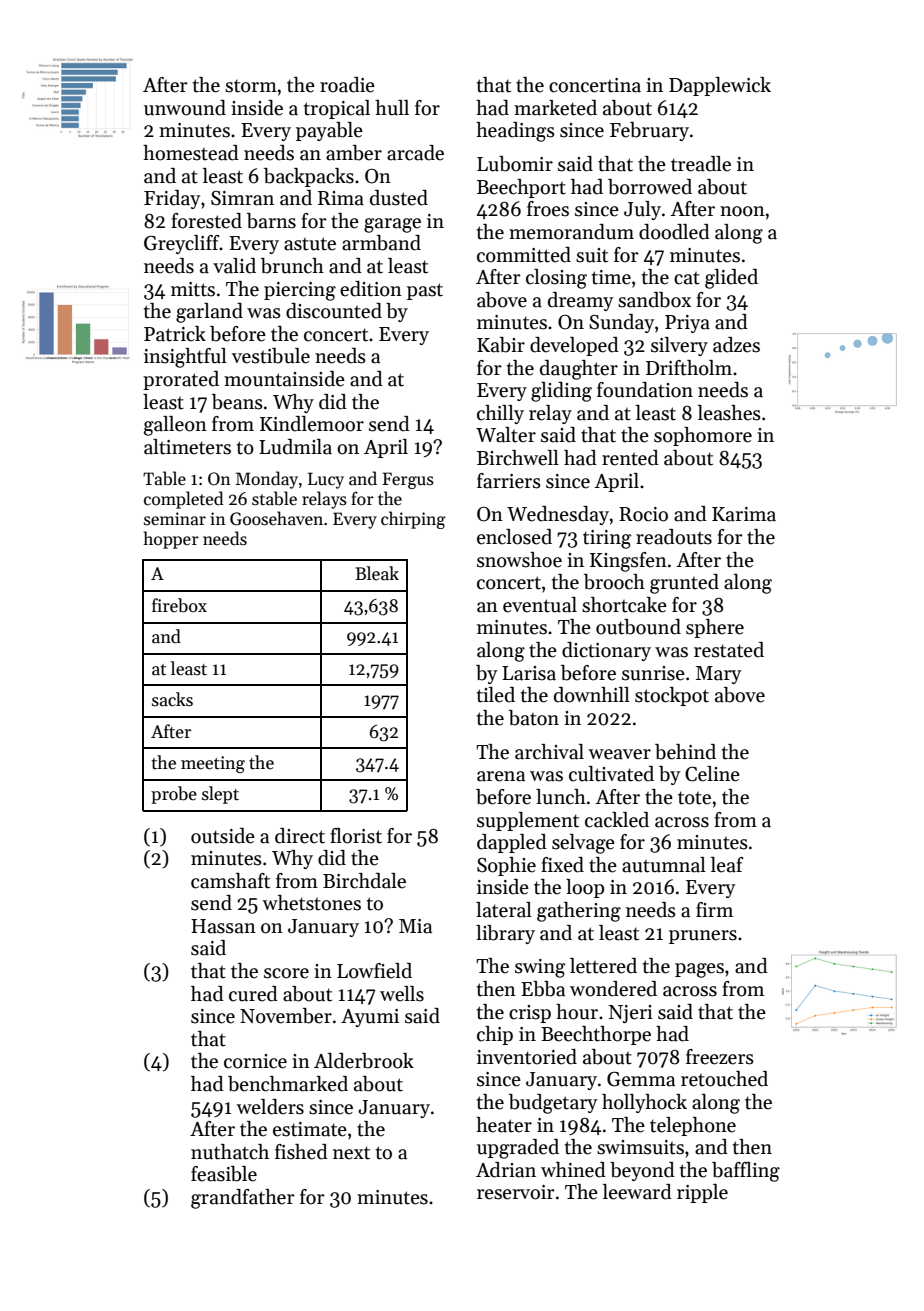 The height and width of the page is (1311, 924). What do you see at coordinates (496, 695) in the page?
I see `tiled` at bounding box center [496, 695].
